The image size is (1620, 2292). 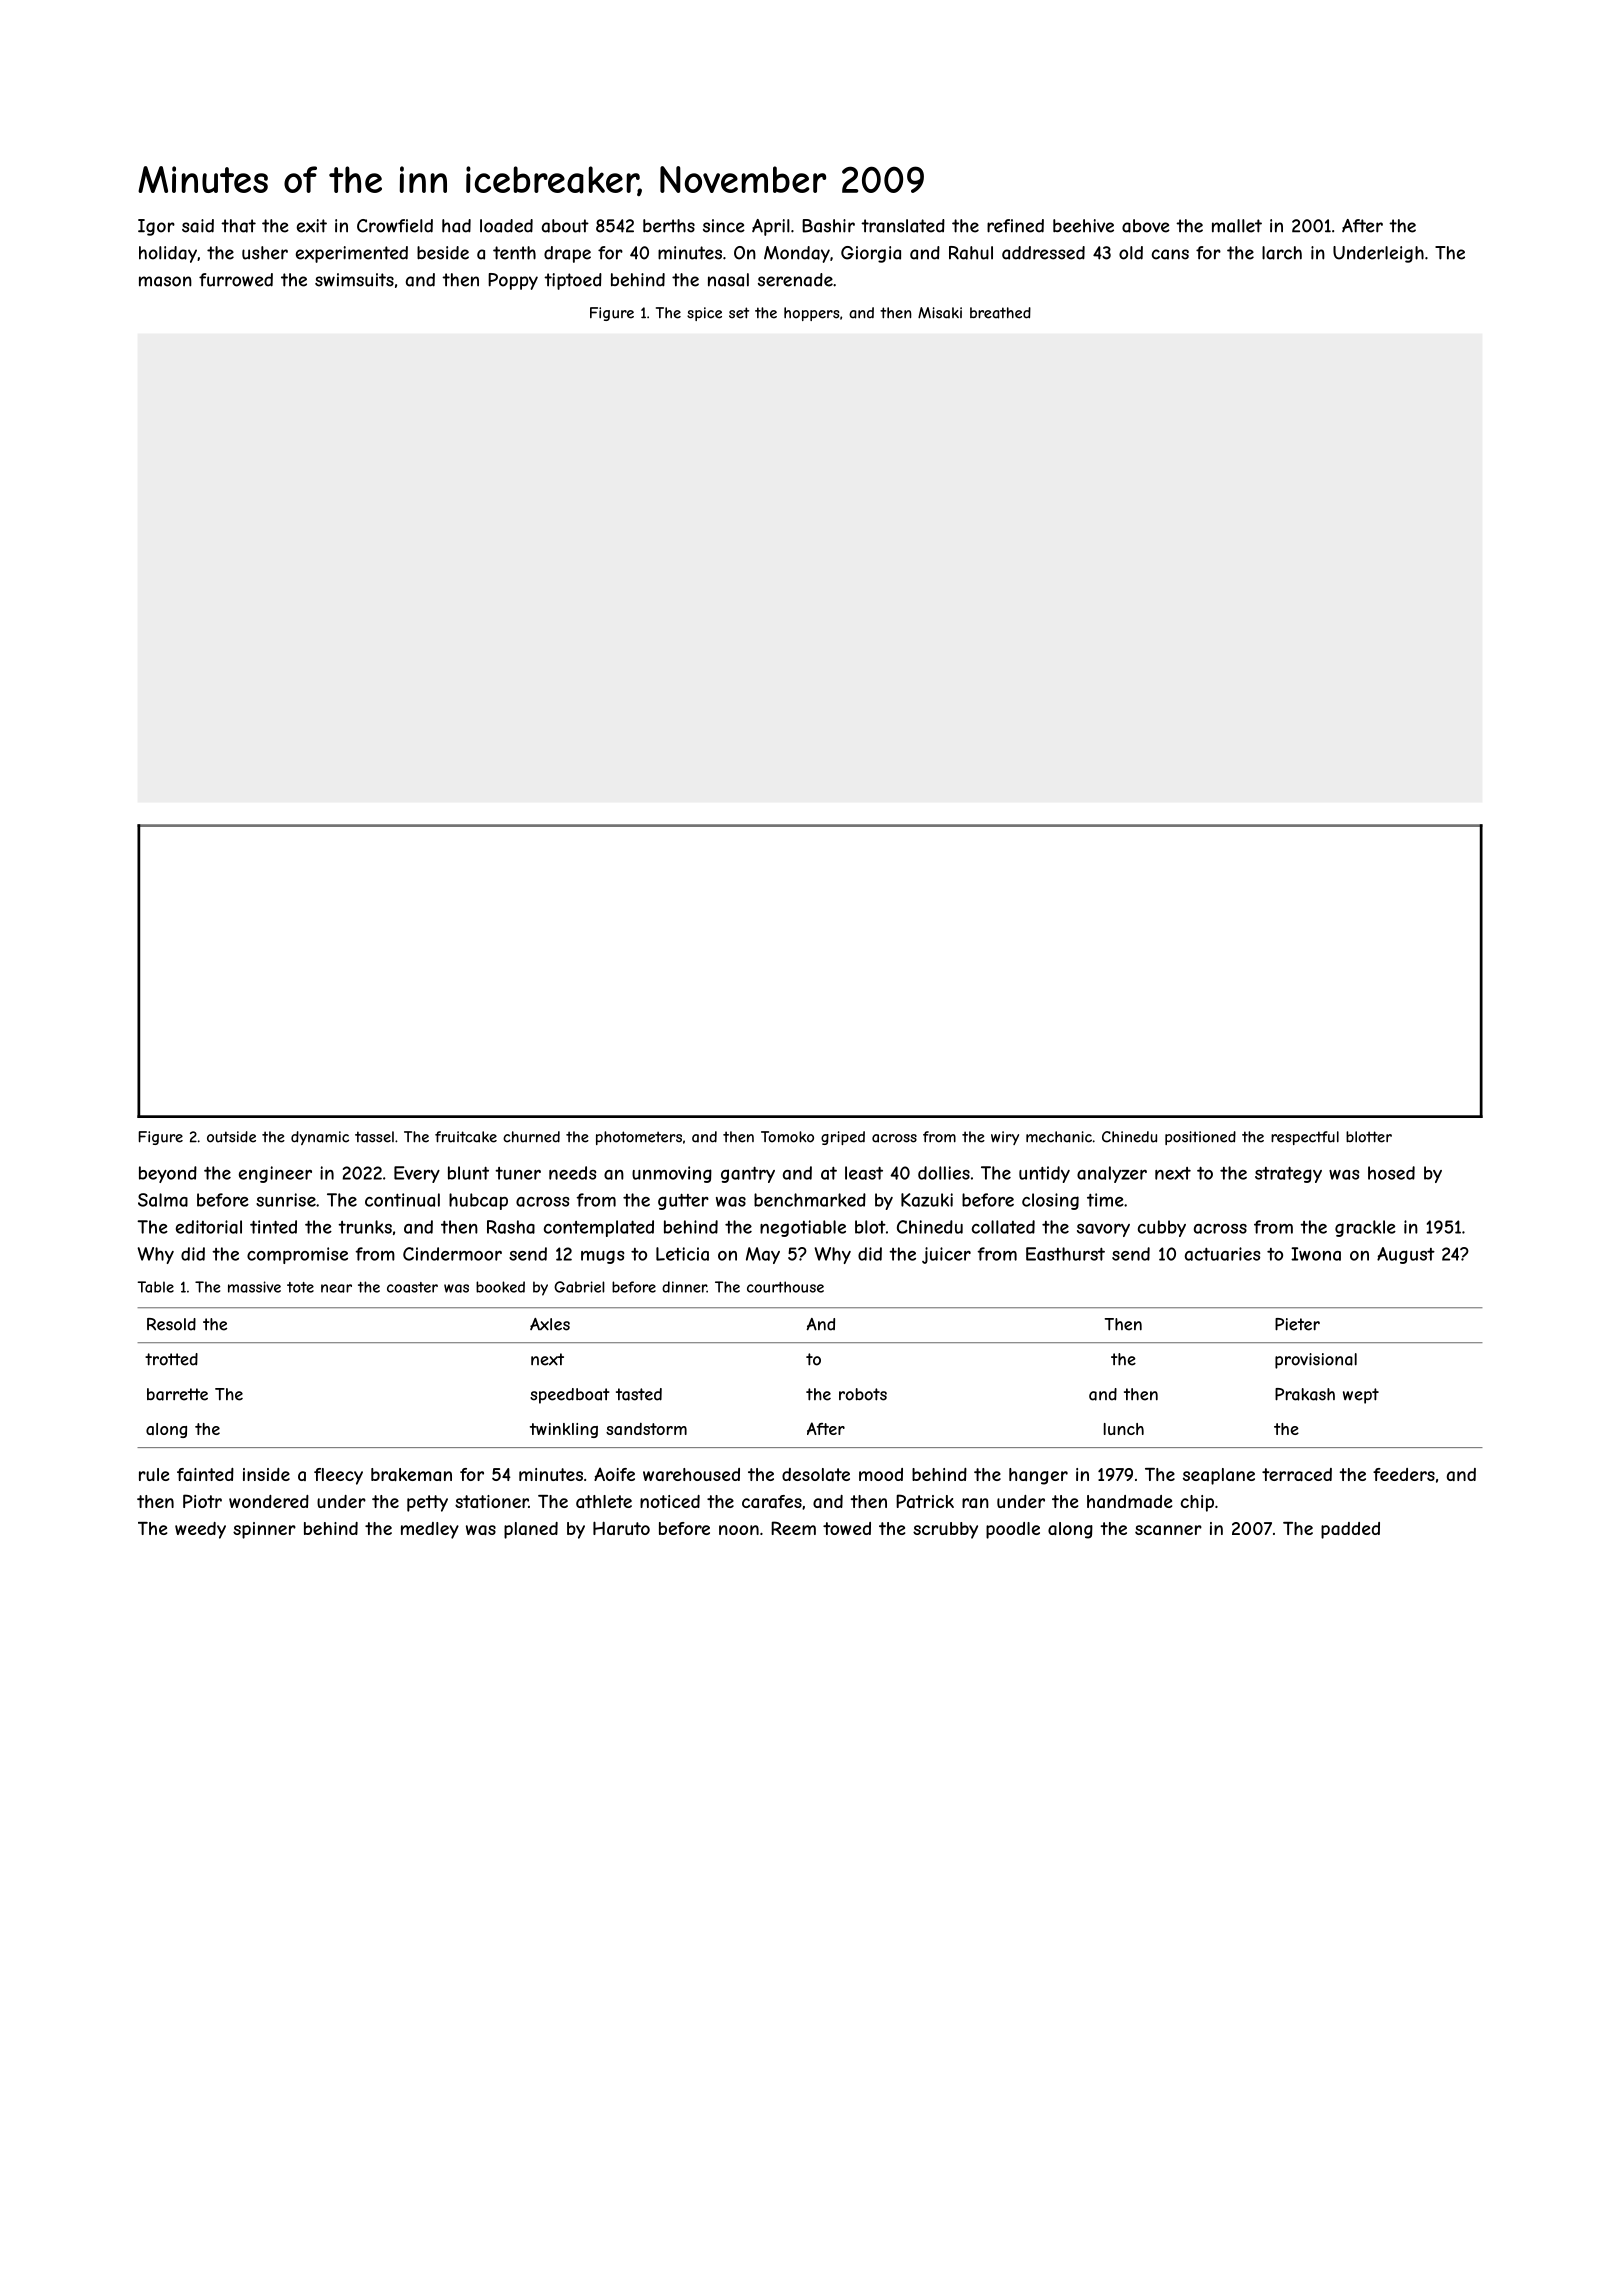 I want to click on Axles, so click(x=550, y=1324).
